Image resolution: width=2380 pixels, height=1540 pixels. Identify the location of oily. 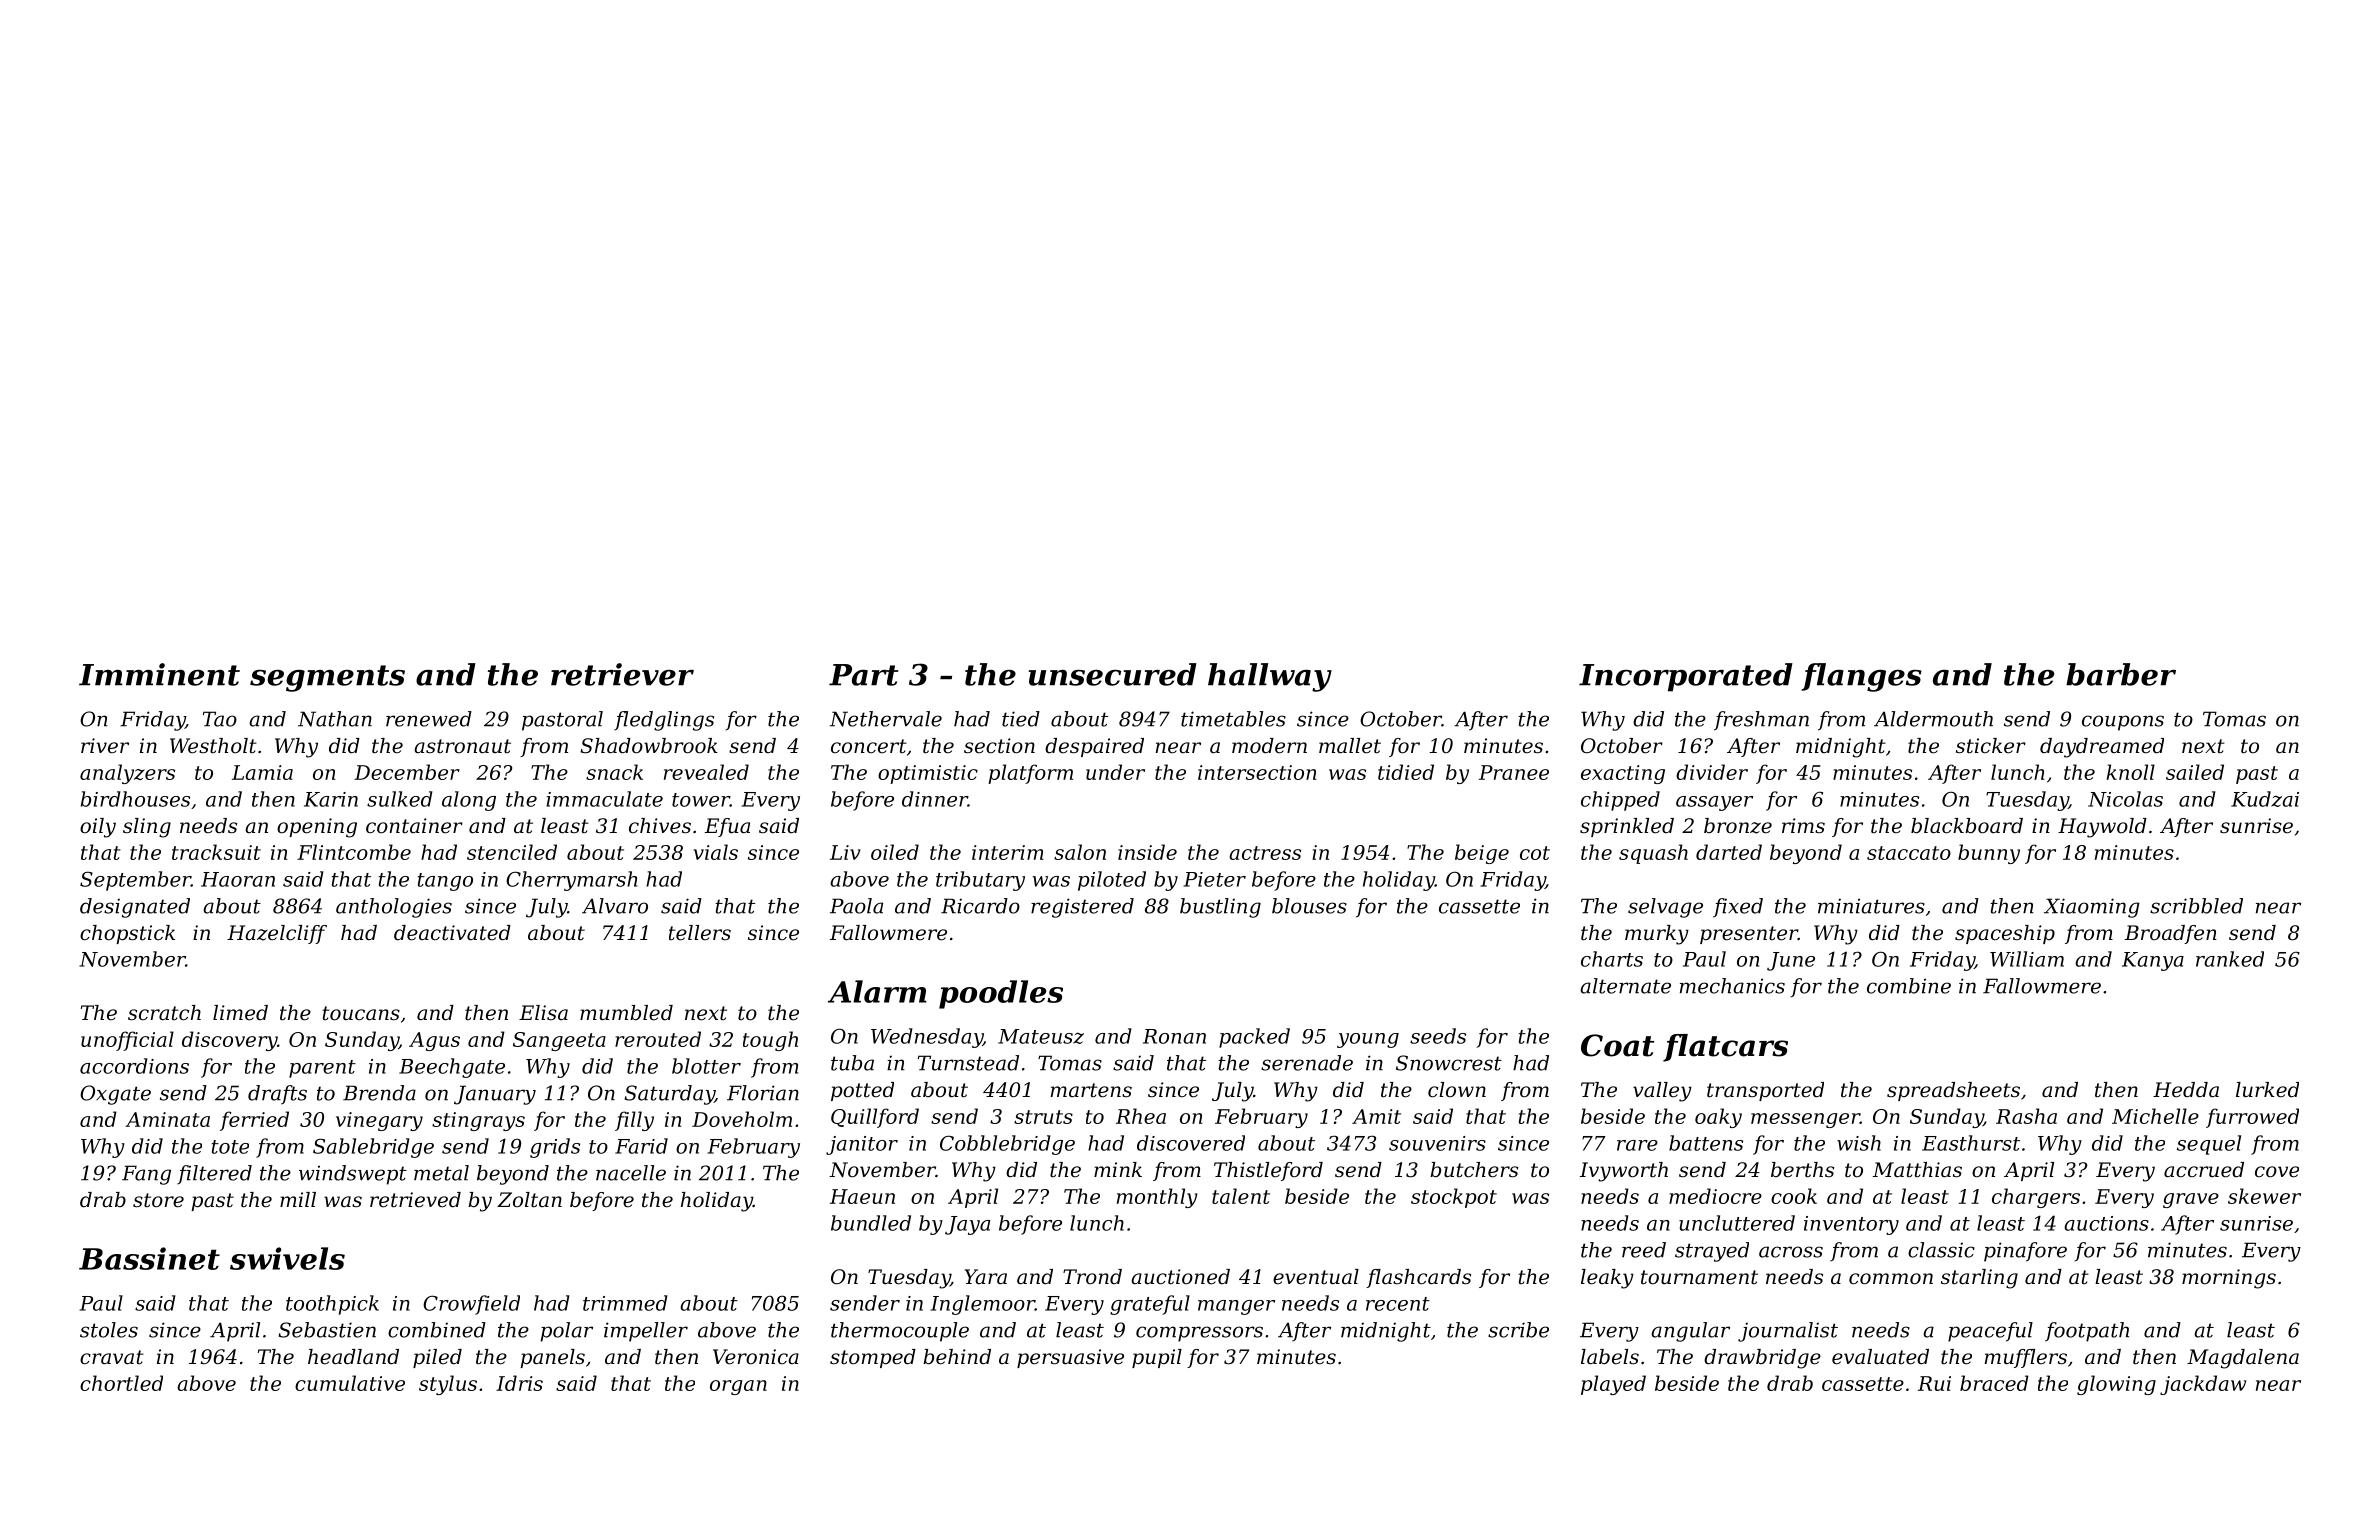
(98, 828).
